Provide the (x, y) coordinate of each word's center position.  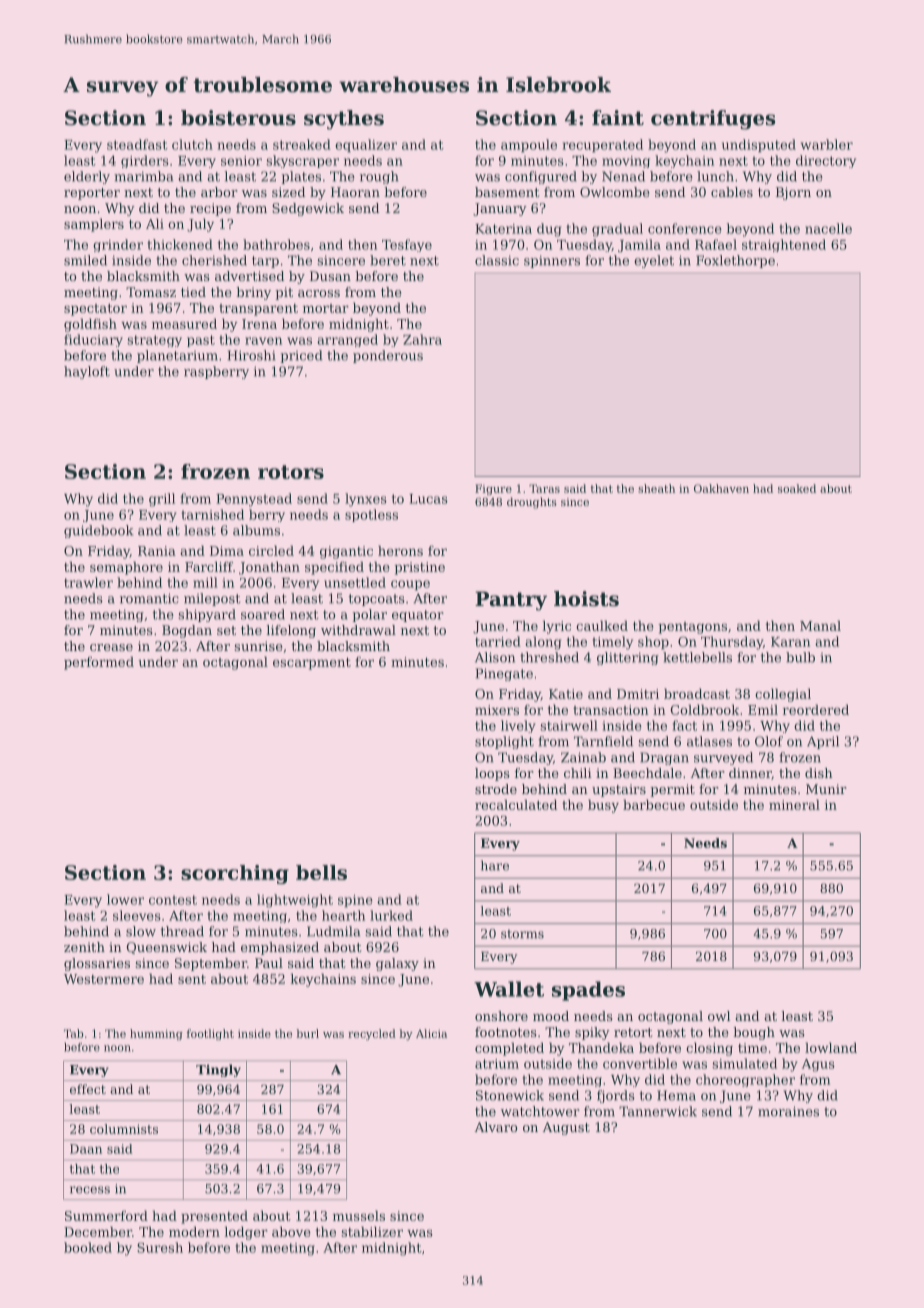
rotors (291, 472)
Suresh (160, 1247)
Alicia (431, 1033)
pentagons (693, 628)
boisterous (238, 118)
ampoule (529, 146)
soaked (797, 488)
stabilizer (372, 1231)
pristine (420, 568)
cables (732, 192)
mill (205, 582)
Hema (676, 1095)
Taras (544, 488)
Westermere (104, 979)
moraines (788, 1111)
